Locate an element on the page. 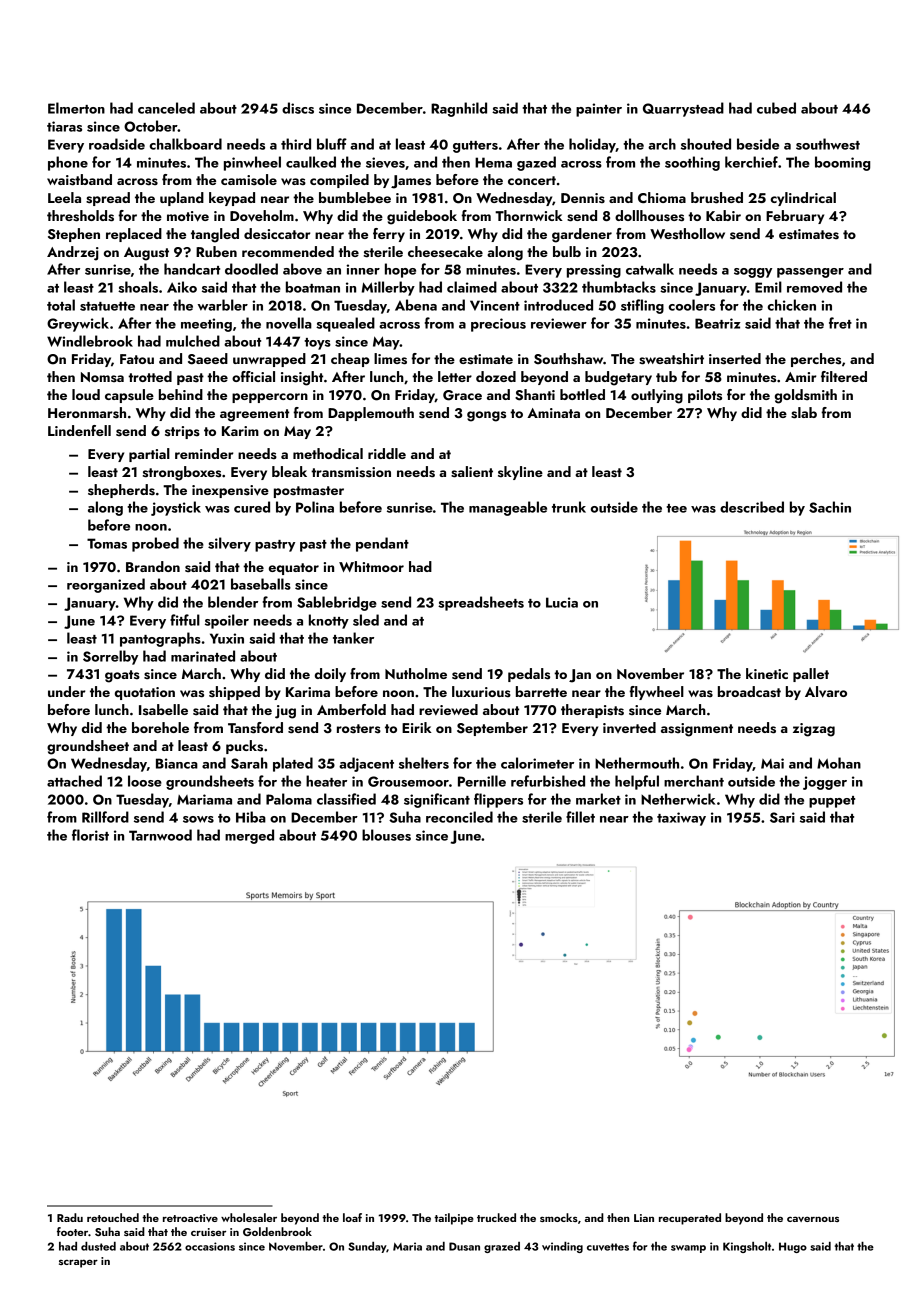 This document has width=924, height=1308. reorganized is located at coordinates (106, 585).
